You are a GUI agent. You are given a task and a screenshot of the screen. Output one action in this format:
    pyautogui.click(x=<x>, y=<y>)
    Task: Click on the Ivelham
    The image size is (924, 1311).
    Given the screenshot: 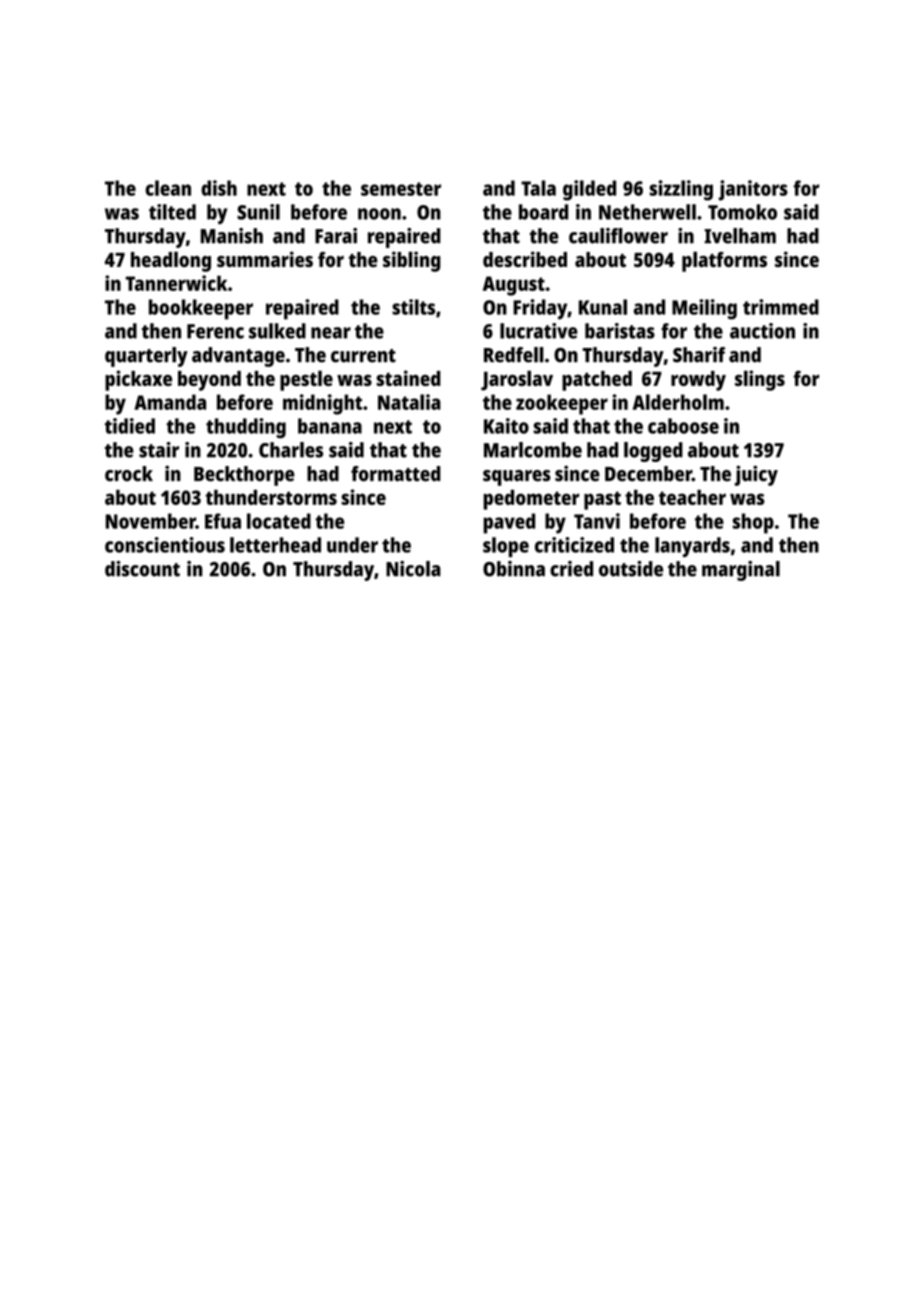 What is the action you would take?
    pyautogui.click(x=740, y=236)
